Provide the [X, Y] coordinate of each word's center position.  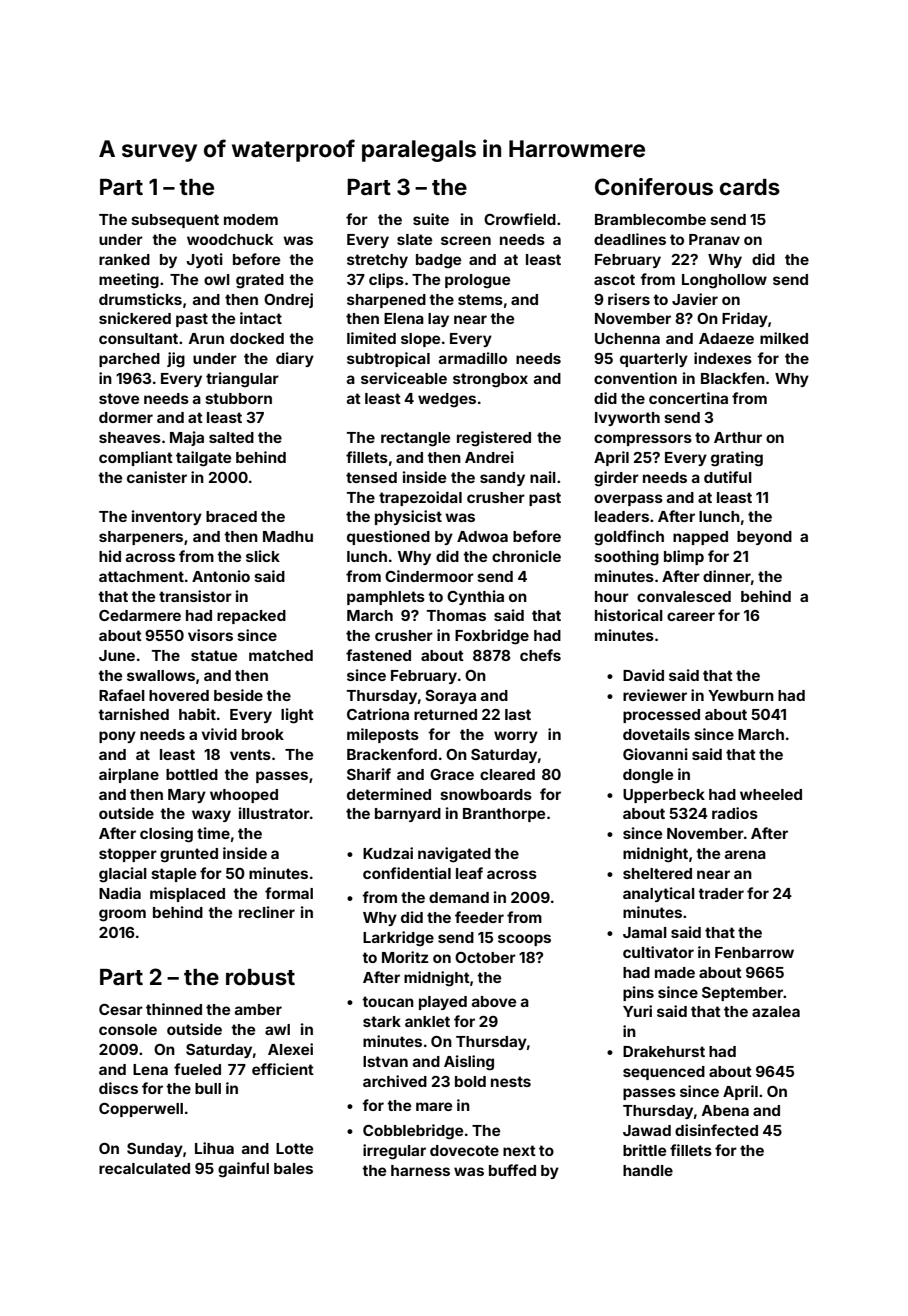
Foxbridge [492, 637]
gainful [243, 1170]
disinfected [716, 1130]
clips [386, 280]
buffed [512, 1170]
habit [197, 714]
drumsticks [140, 299]
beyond [764, 538]
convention [635, 378]
